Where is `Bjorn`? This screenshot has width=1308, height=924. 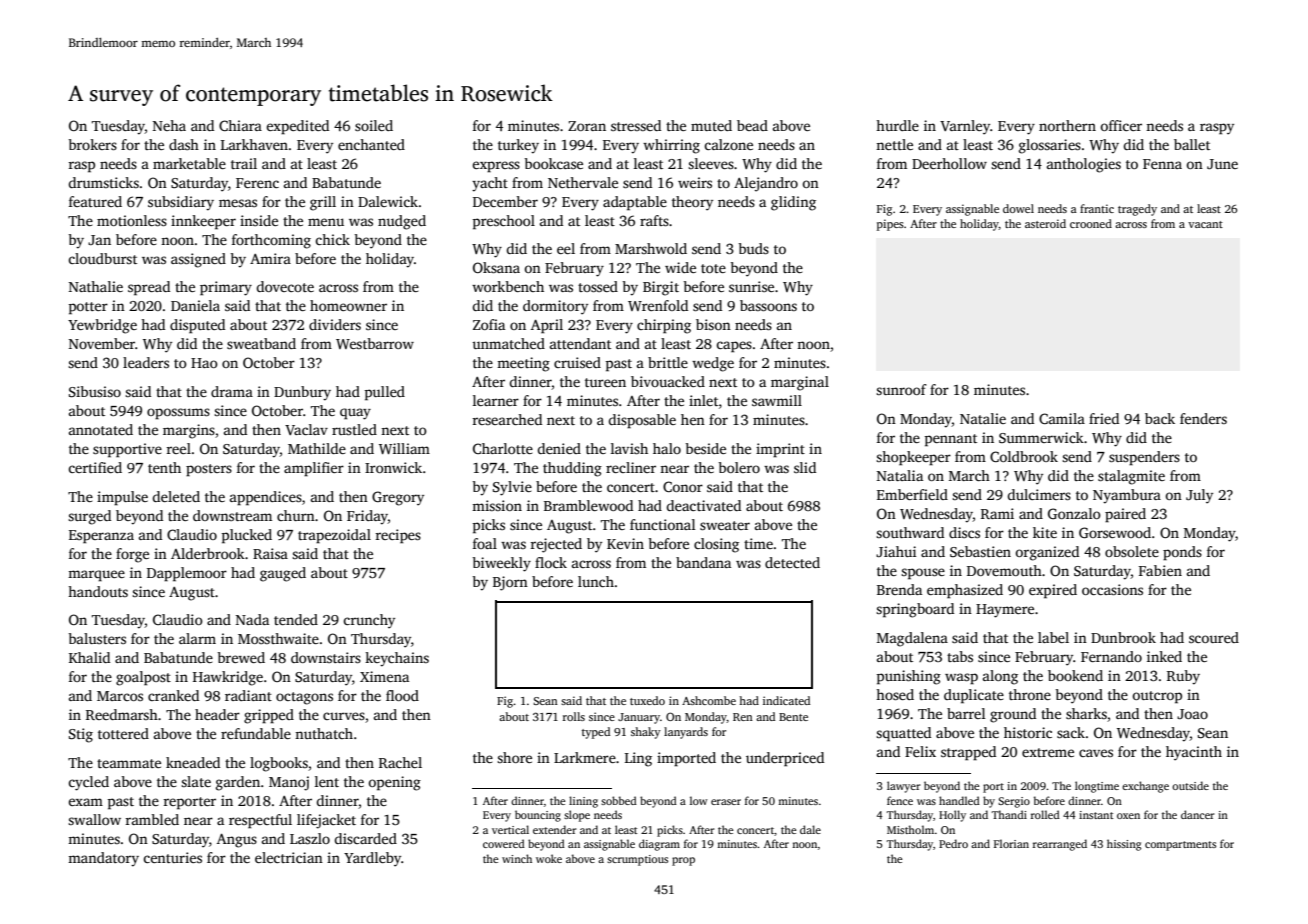 Bjorn is located at coordinates (510, 583).
